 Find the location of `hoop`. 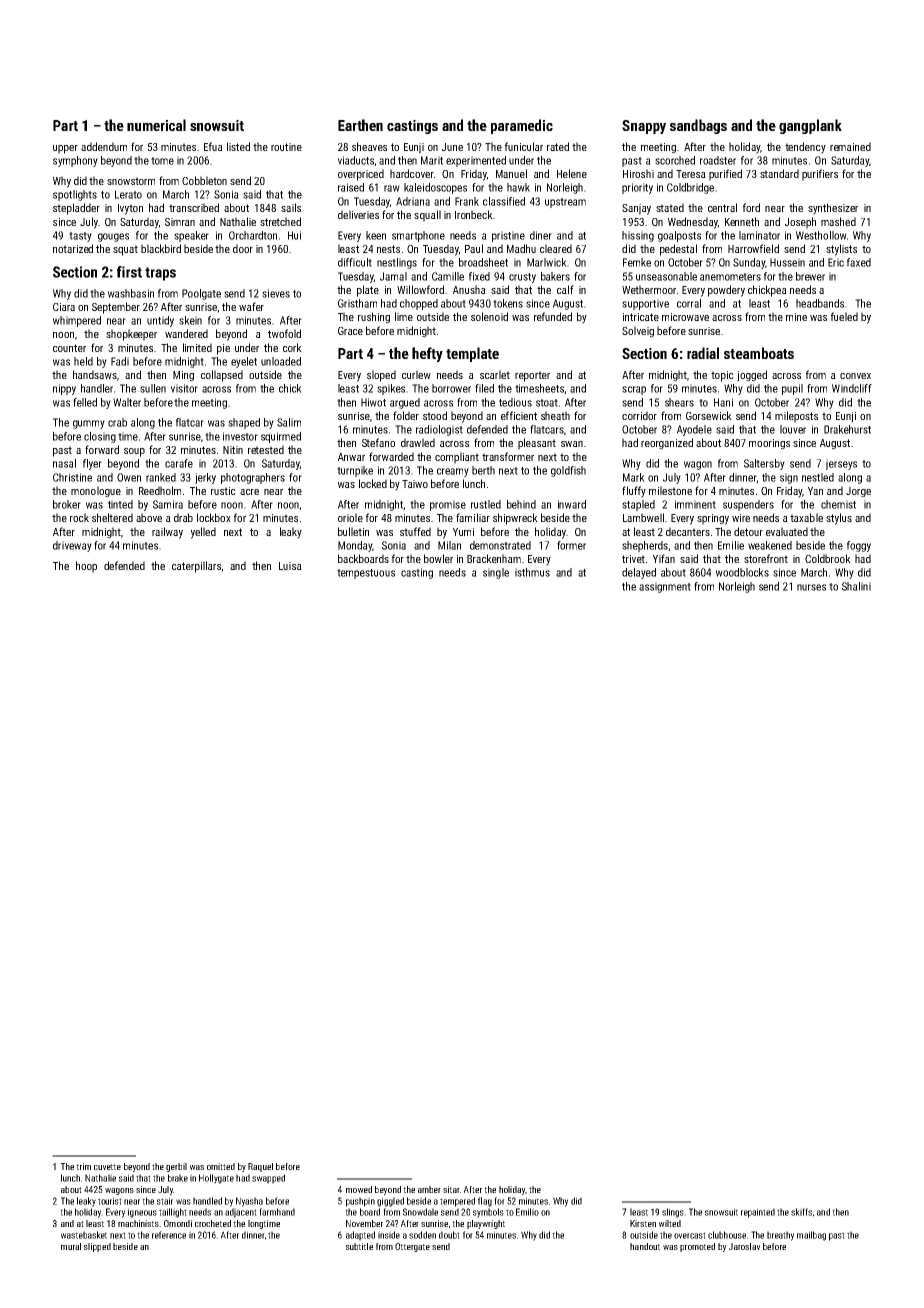

hoop is located at coordinates (86, 567).
